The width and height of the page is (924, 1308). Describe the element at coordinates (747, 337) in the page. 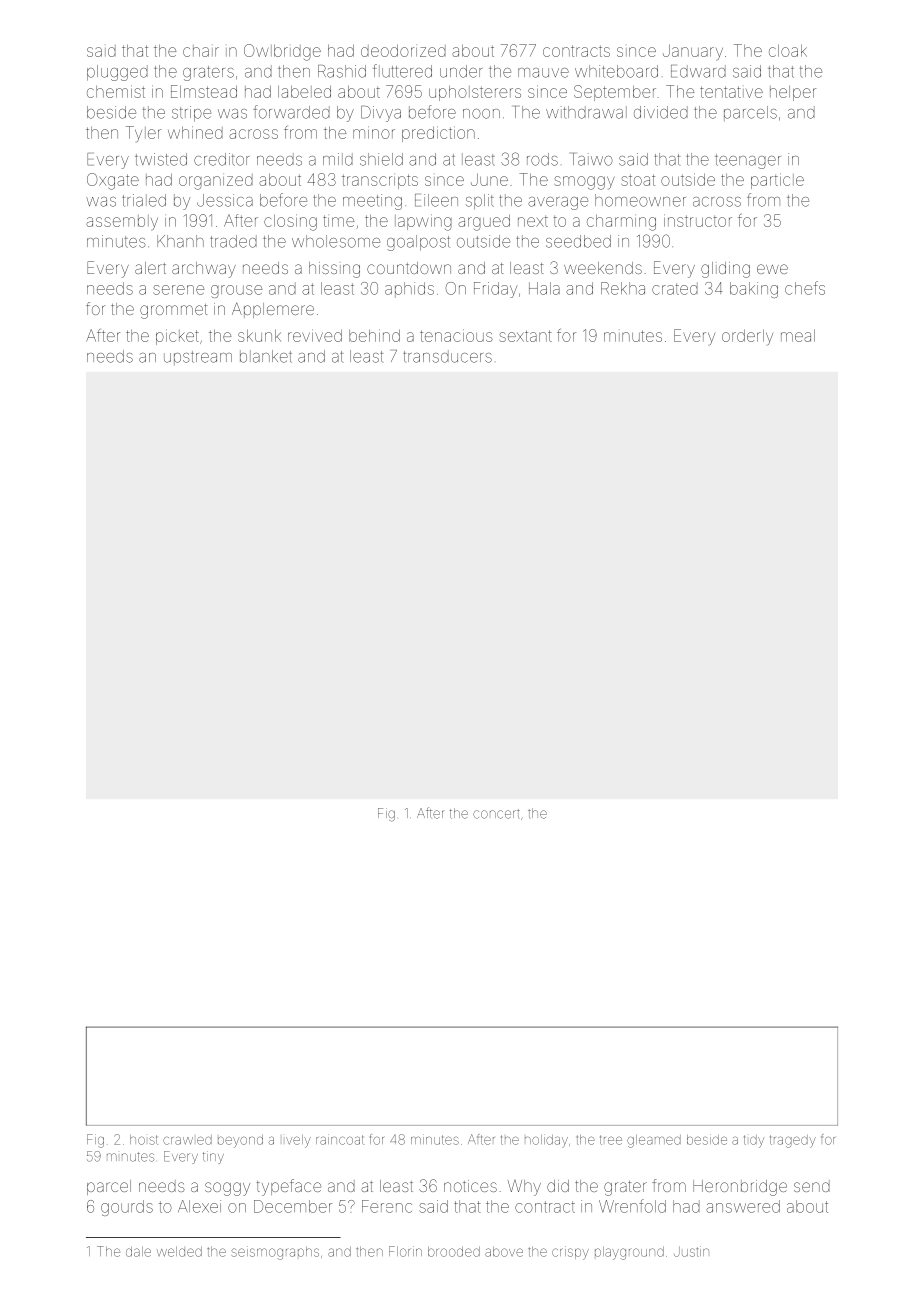

I see `orderly` at that location.
